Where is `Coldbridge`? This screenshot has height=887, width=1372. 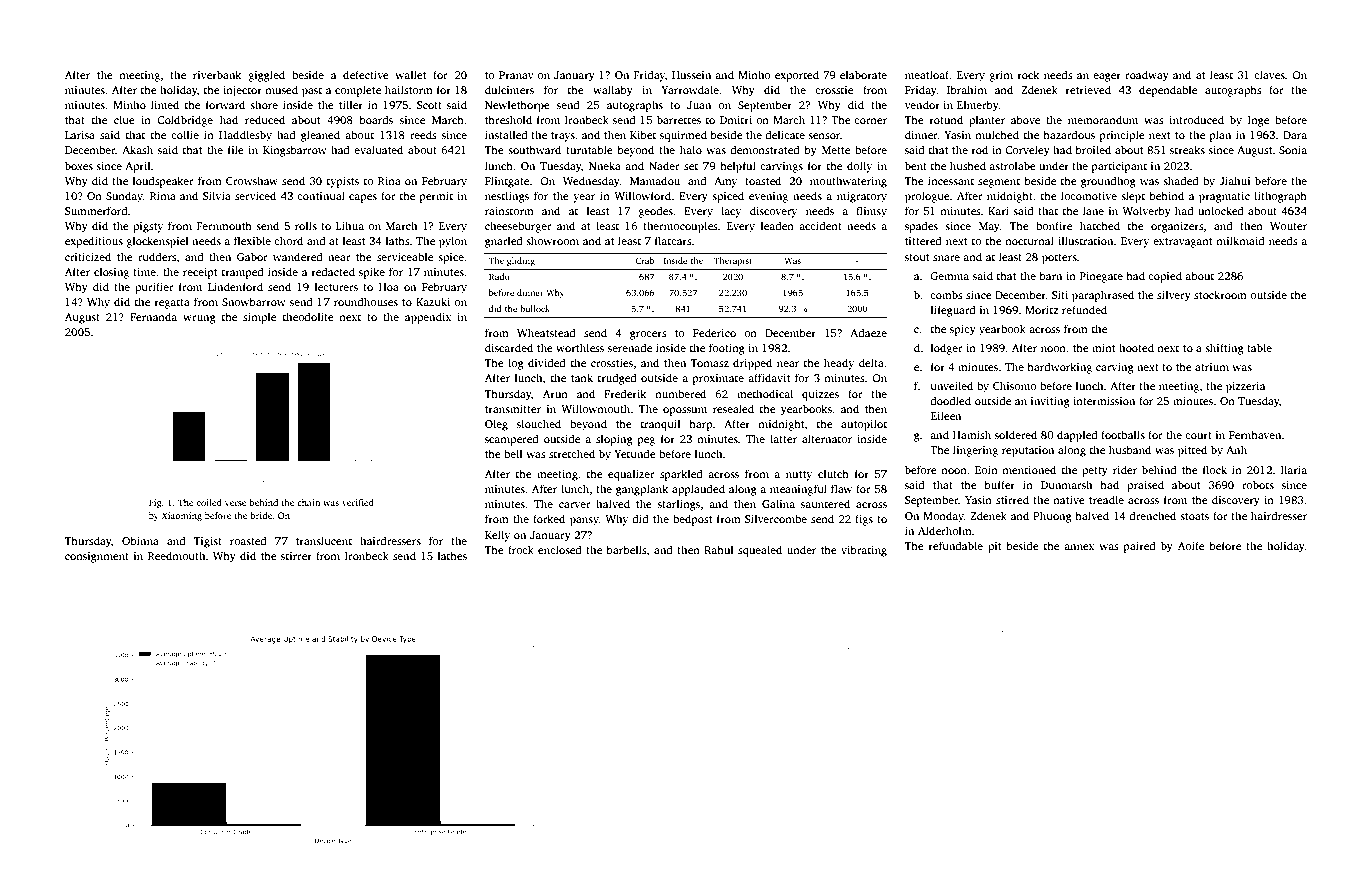
Coldbridge is located at coordinates (185, 121).
